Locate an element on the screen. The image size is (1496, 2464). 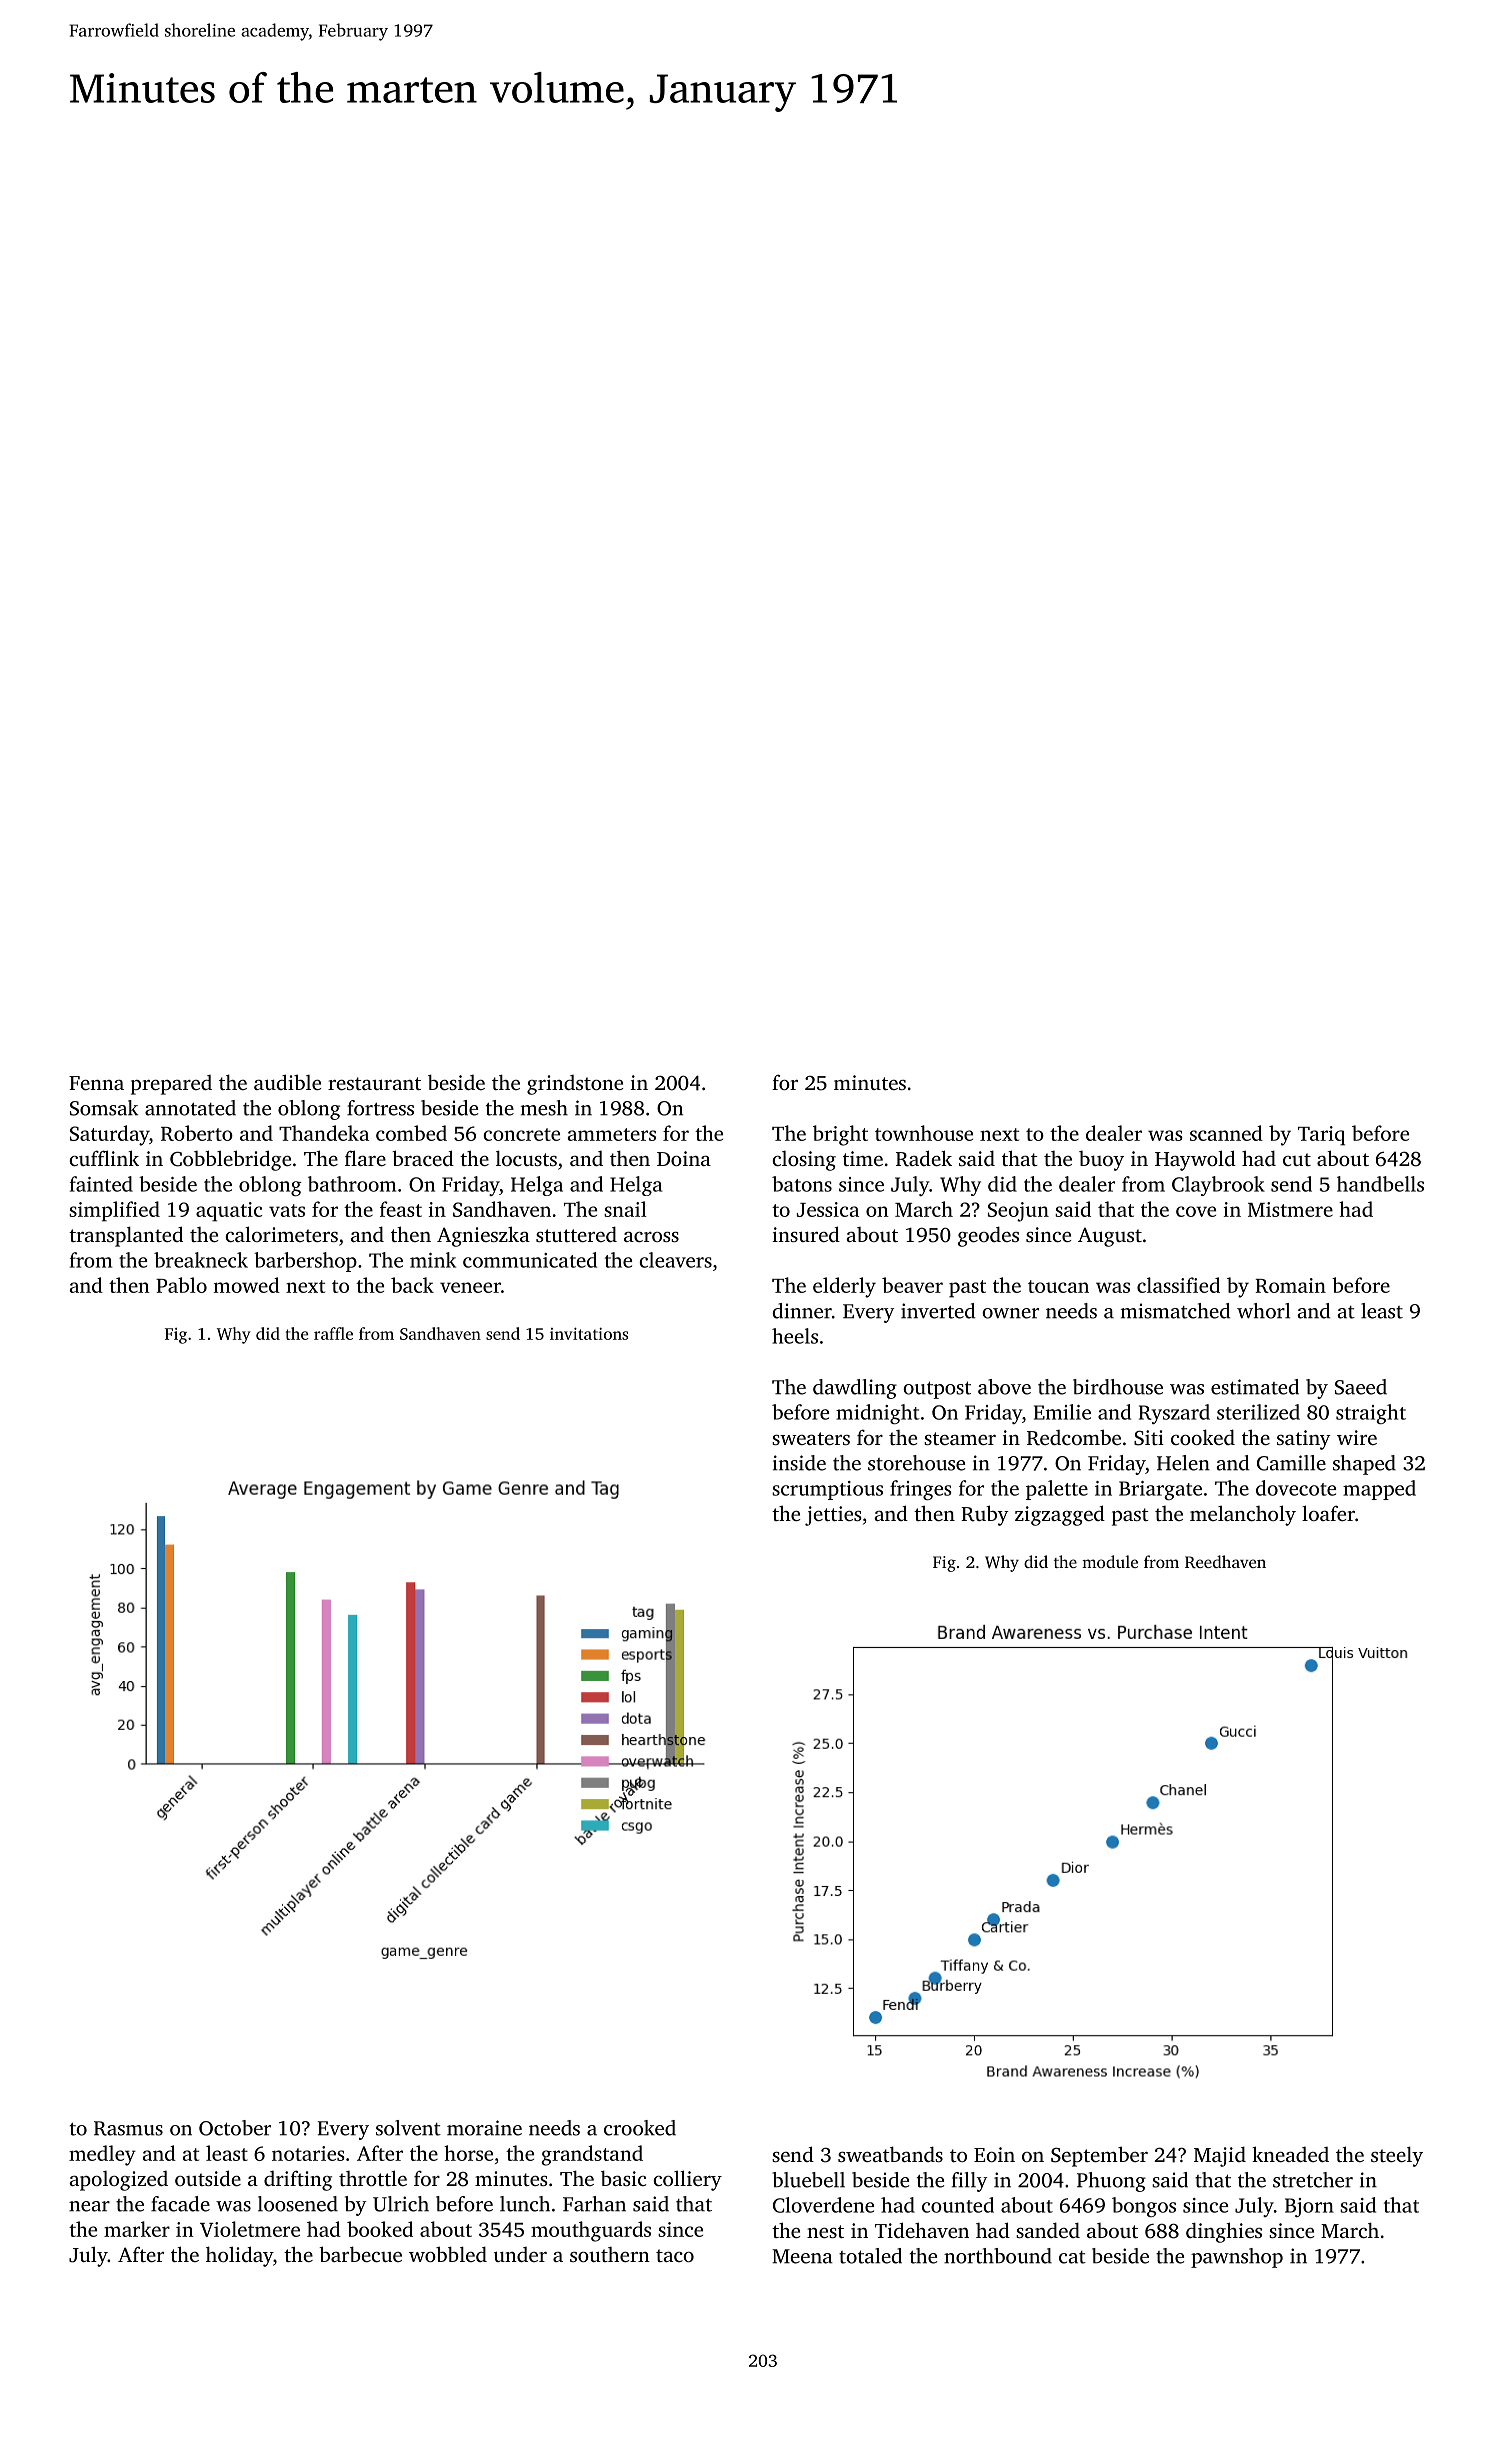
Rasmus is located at coordinates (128, 2128).
